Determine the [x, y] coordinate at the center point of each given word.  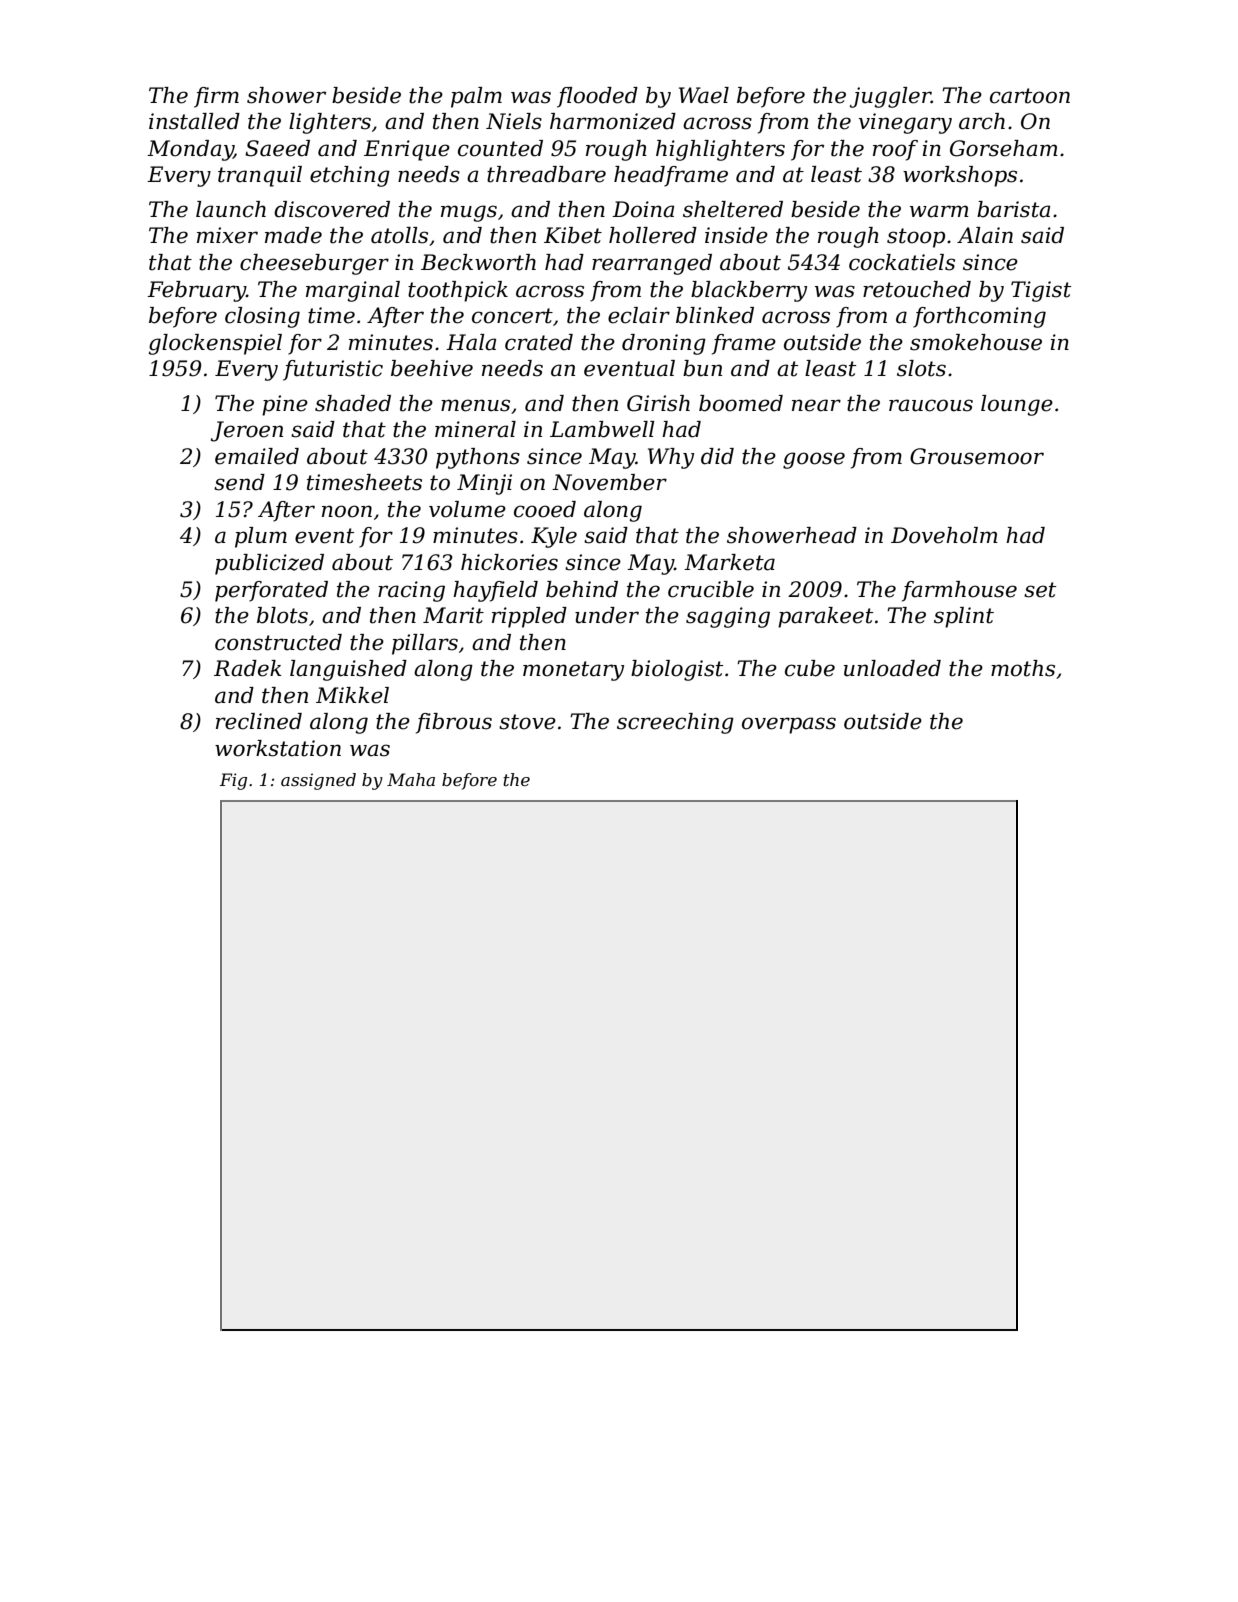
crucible [711, 589]
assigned [318, 781]
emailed [257, 456]
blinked [715, 315]
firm [216, 97]
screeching [675, 723]
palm [476, 97]
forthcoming [979, 317]
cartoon [1030, 96]
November [609, 482]
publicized [269, 564]
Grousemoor [977, 456]
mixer [227, 235]
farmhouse [959, 591]
